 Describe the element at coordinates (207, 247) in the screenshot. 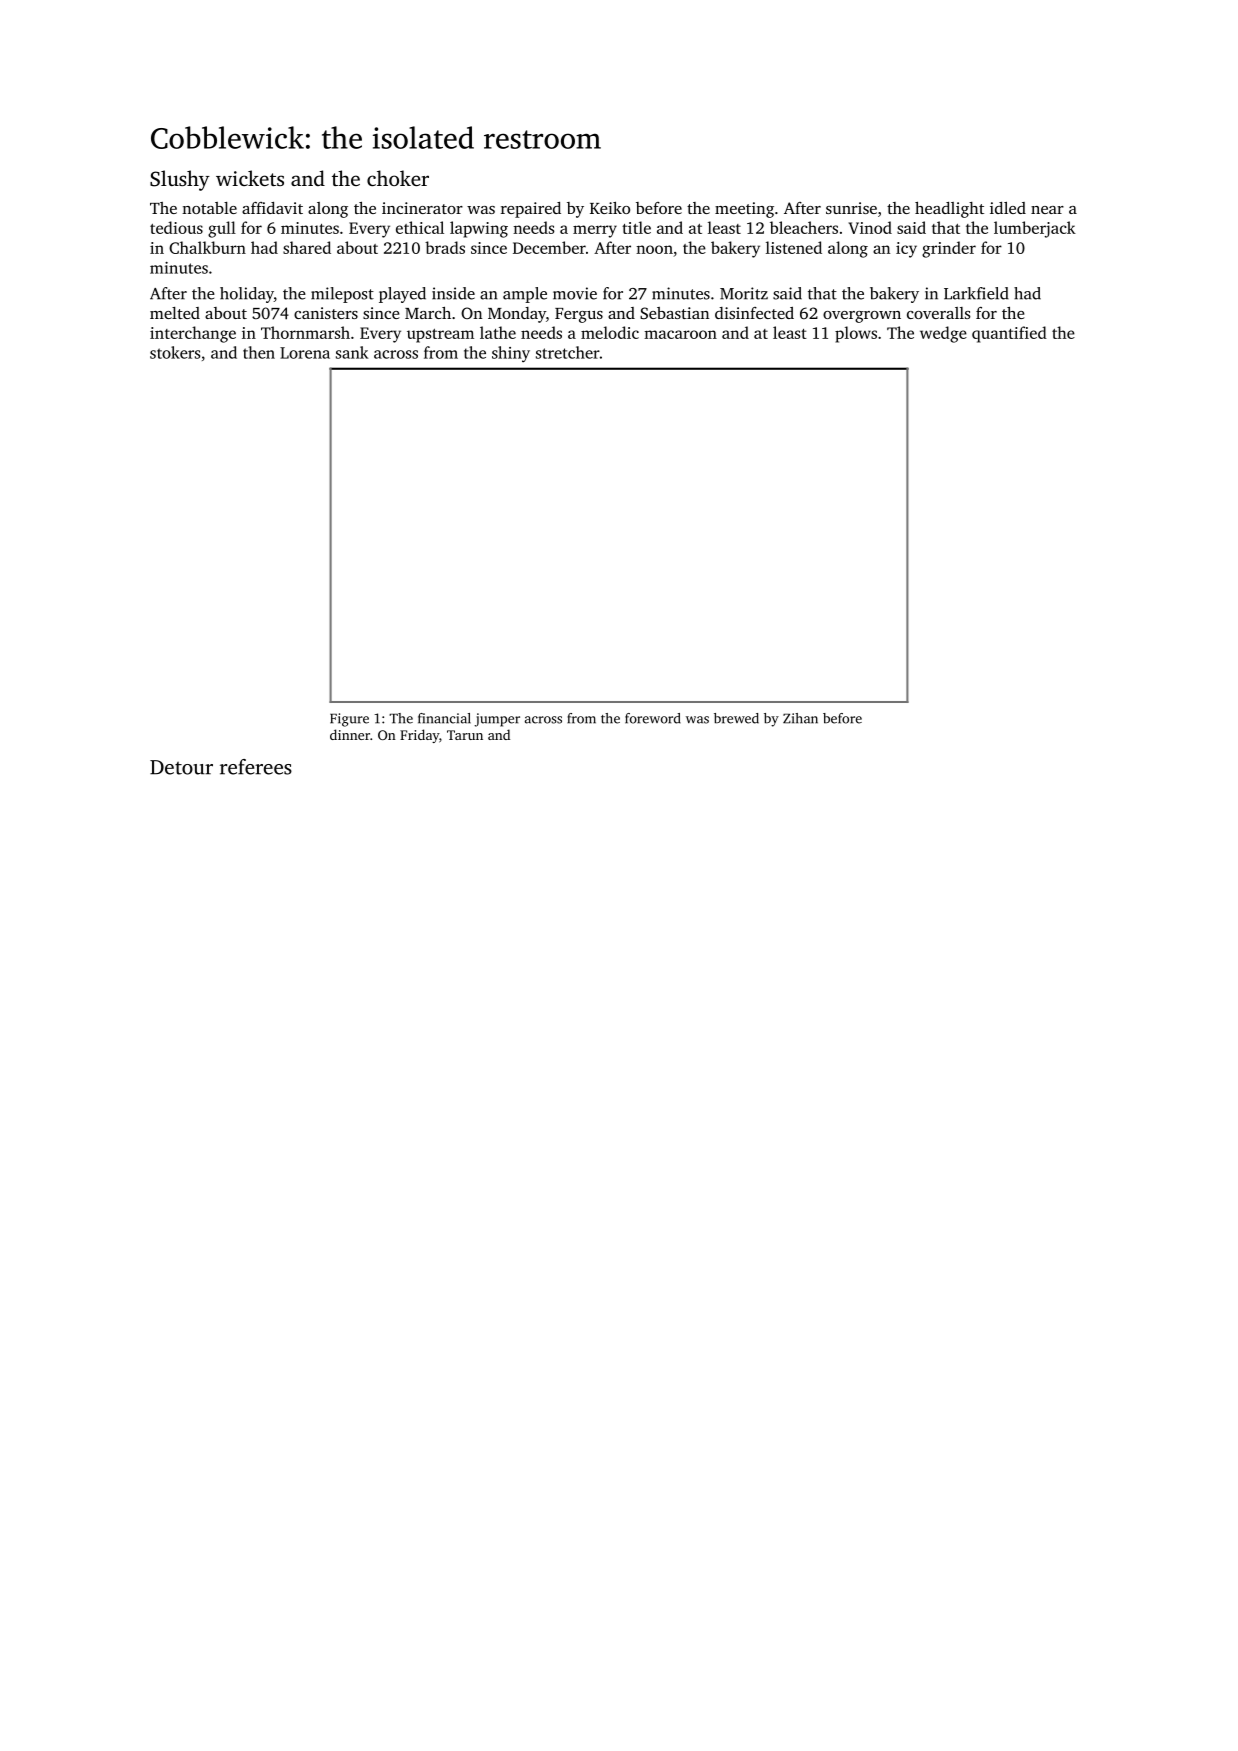

I see `Chalkburn` at that location.
